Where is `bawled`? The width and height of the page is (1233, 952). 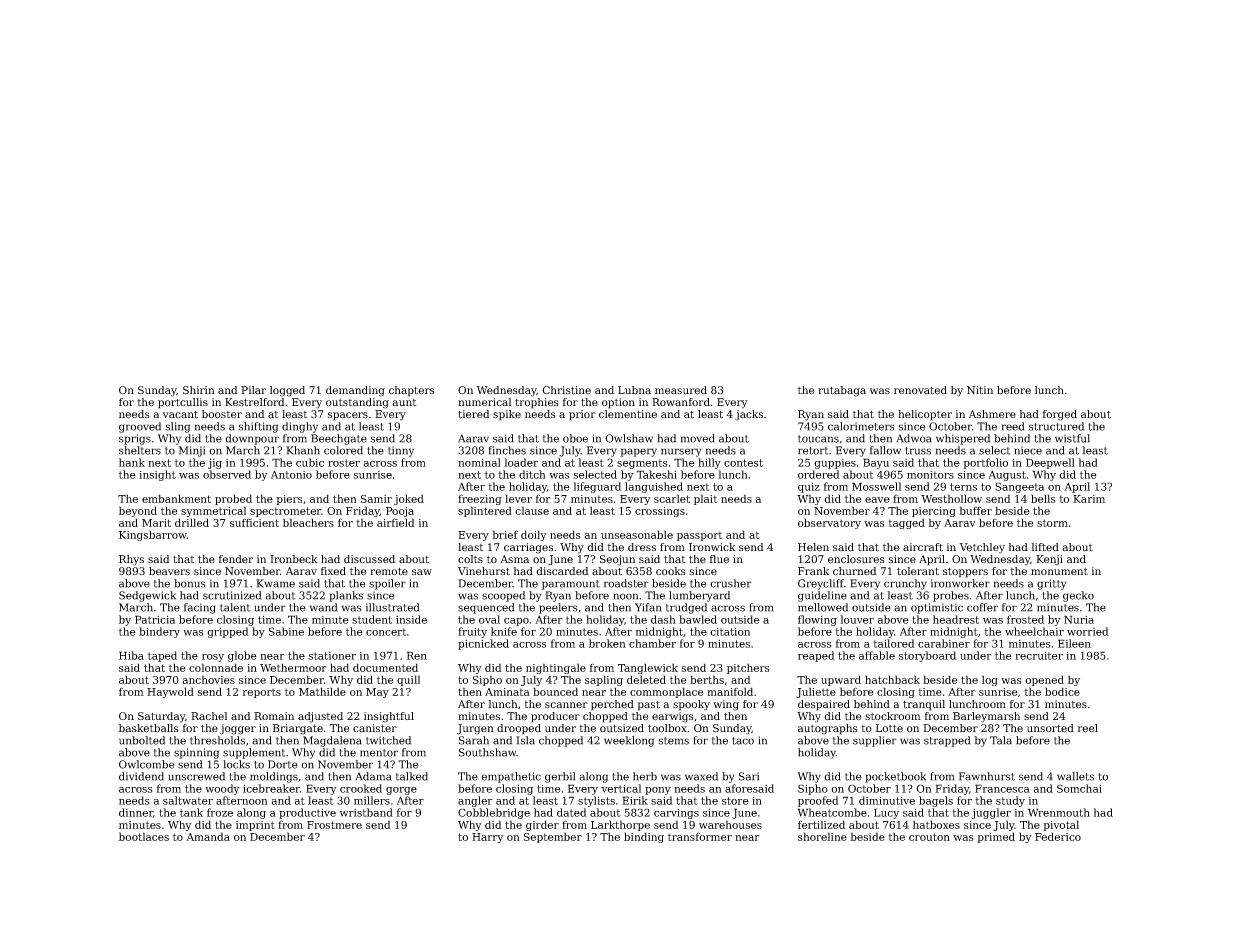 bawled is located at coordinates (698, 619).
